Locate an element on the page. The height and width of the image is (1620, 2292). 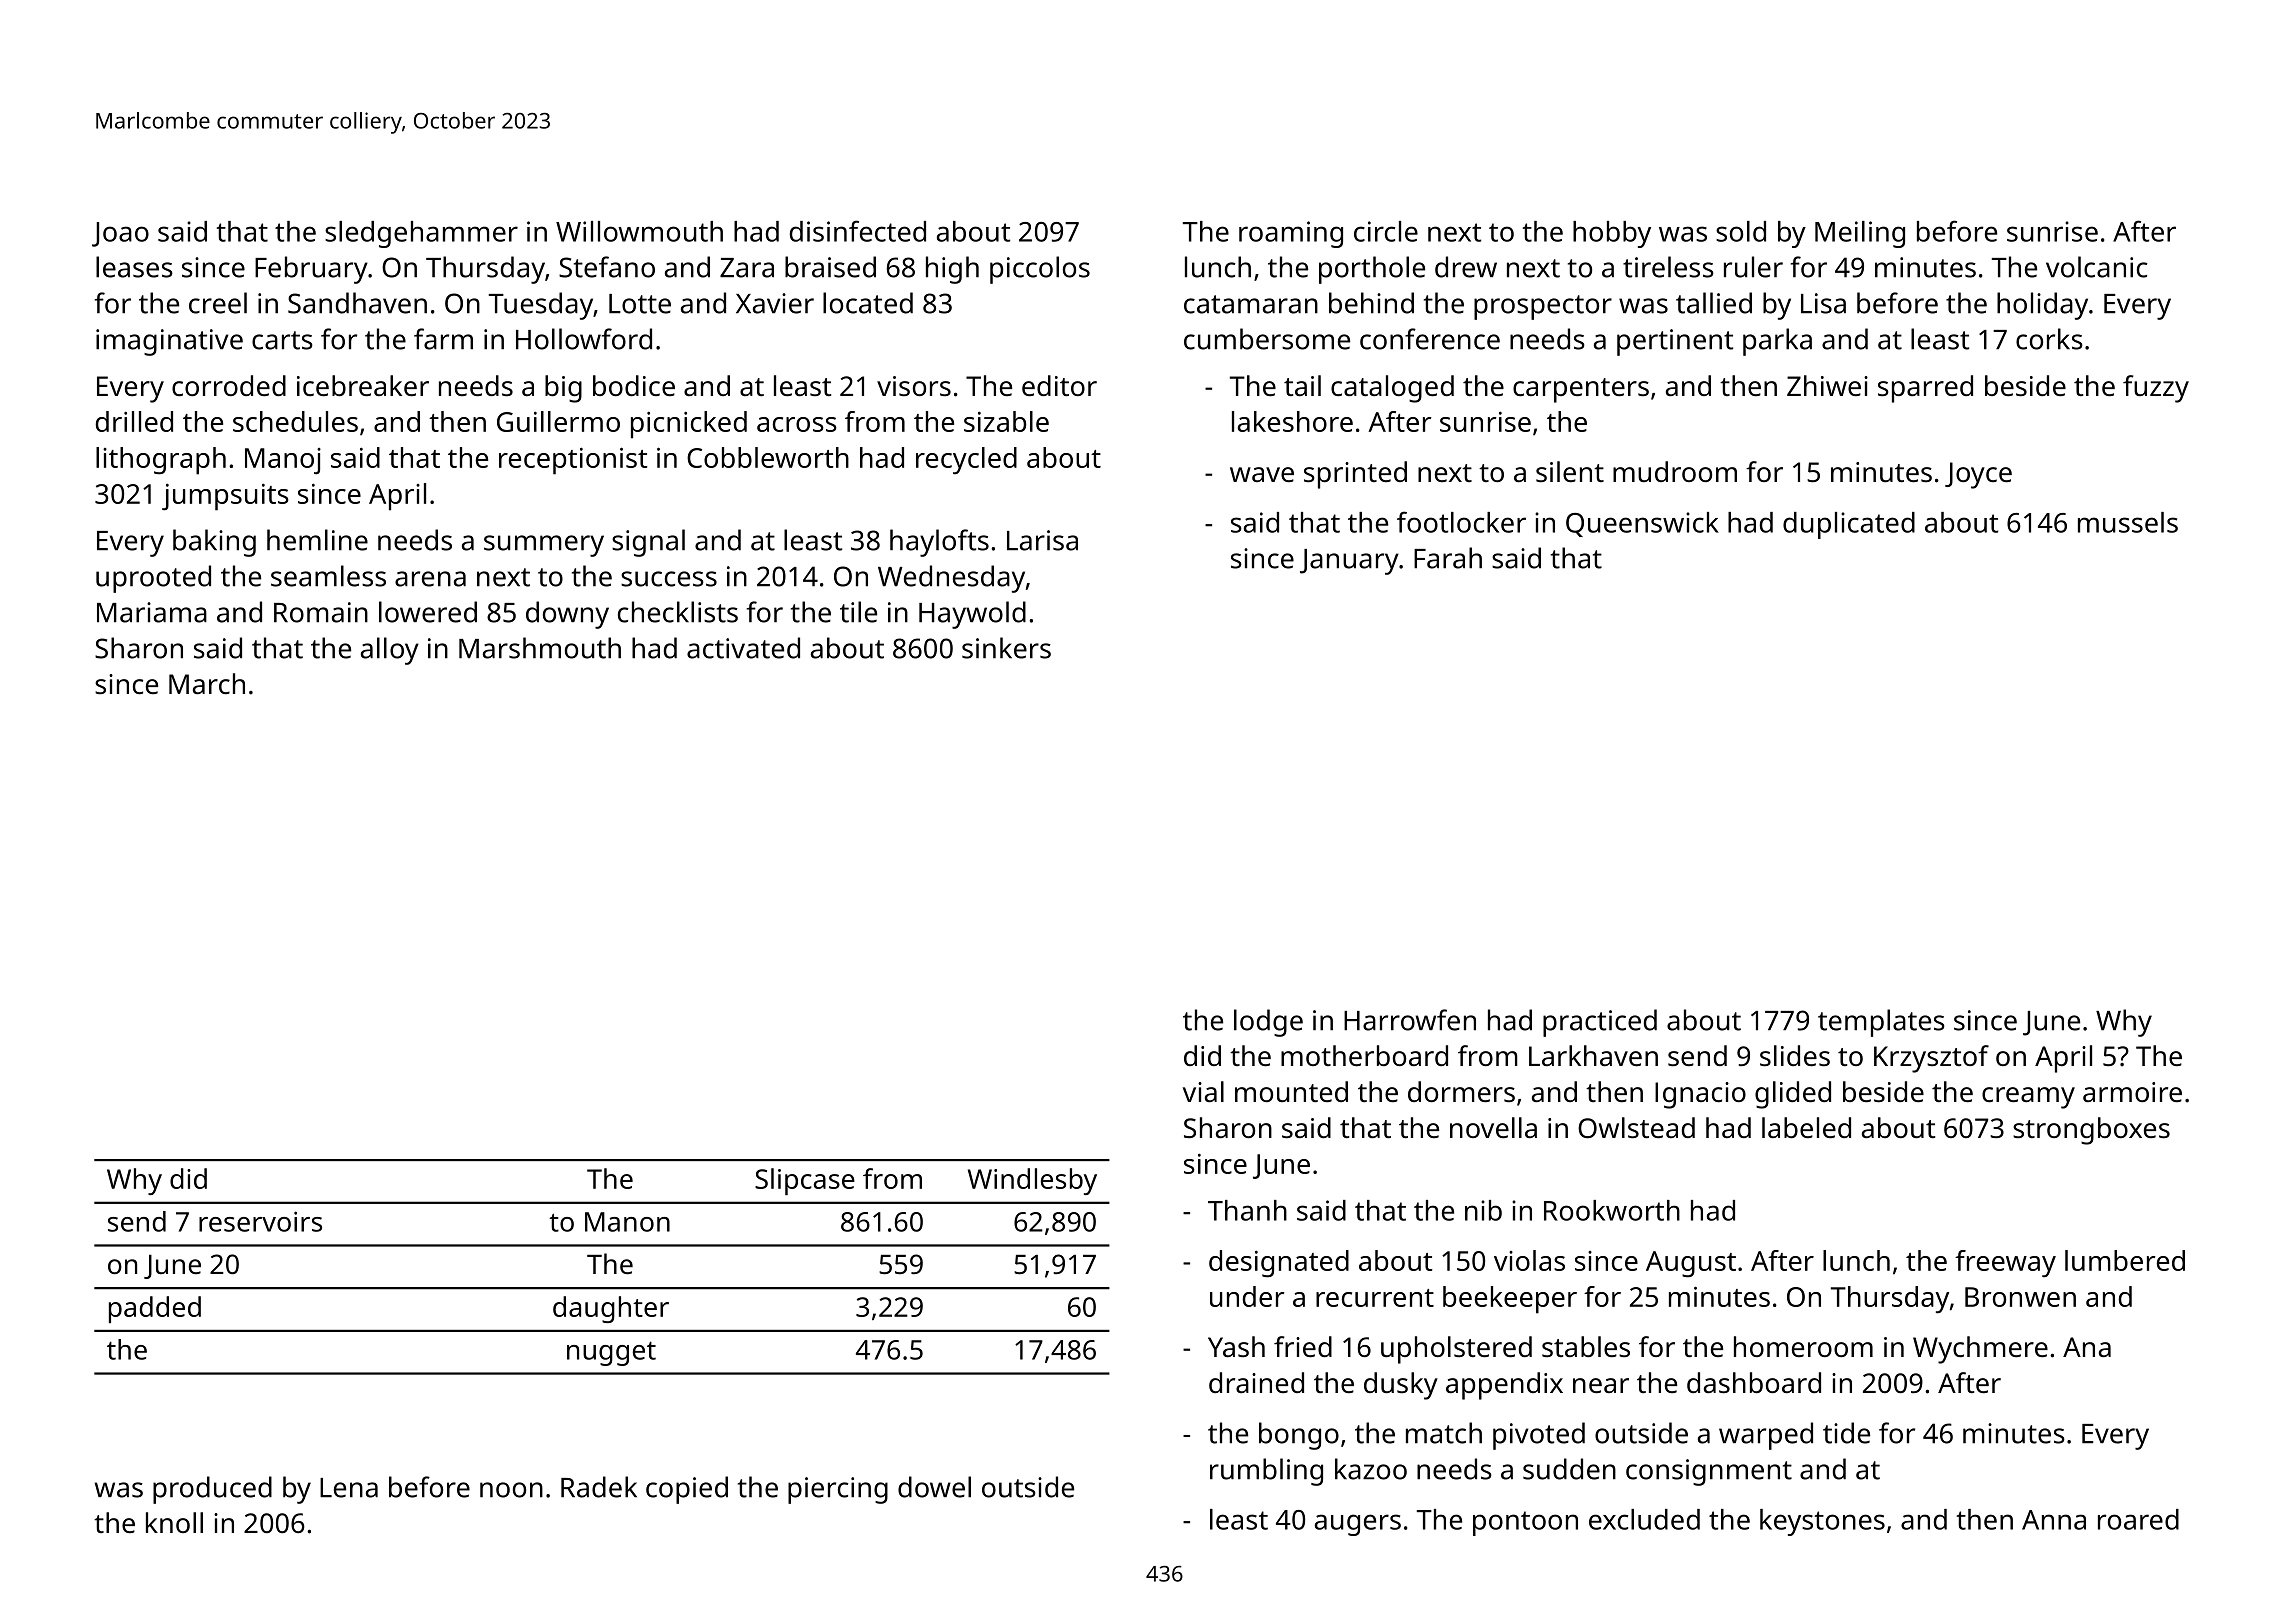
Haywold is located at coordinates (972, 615).
